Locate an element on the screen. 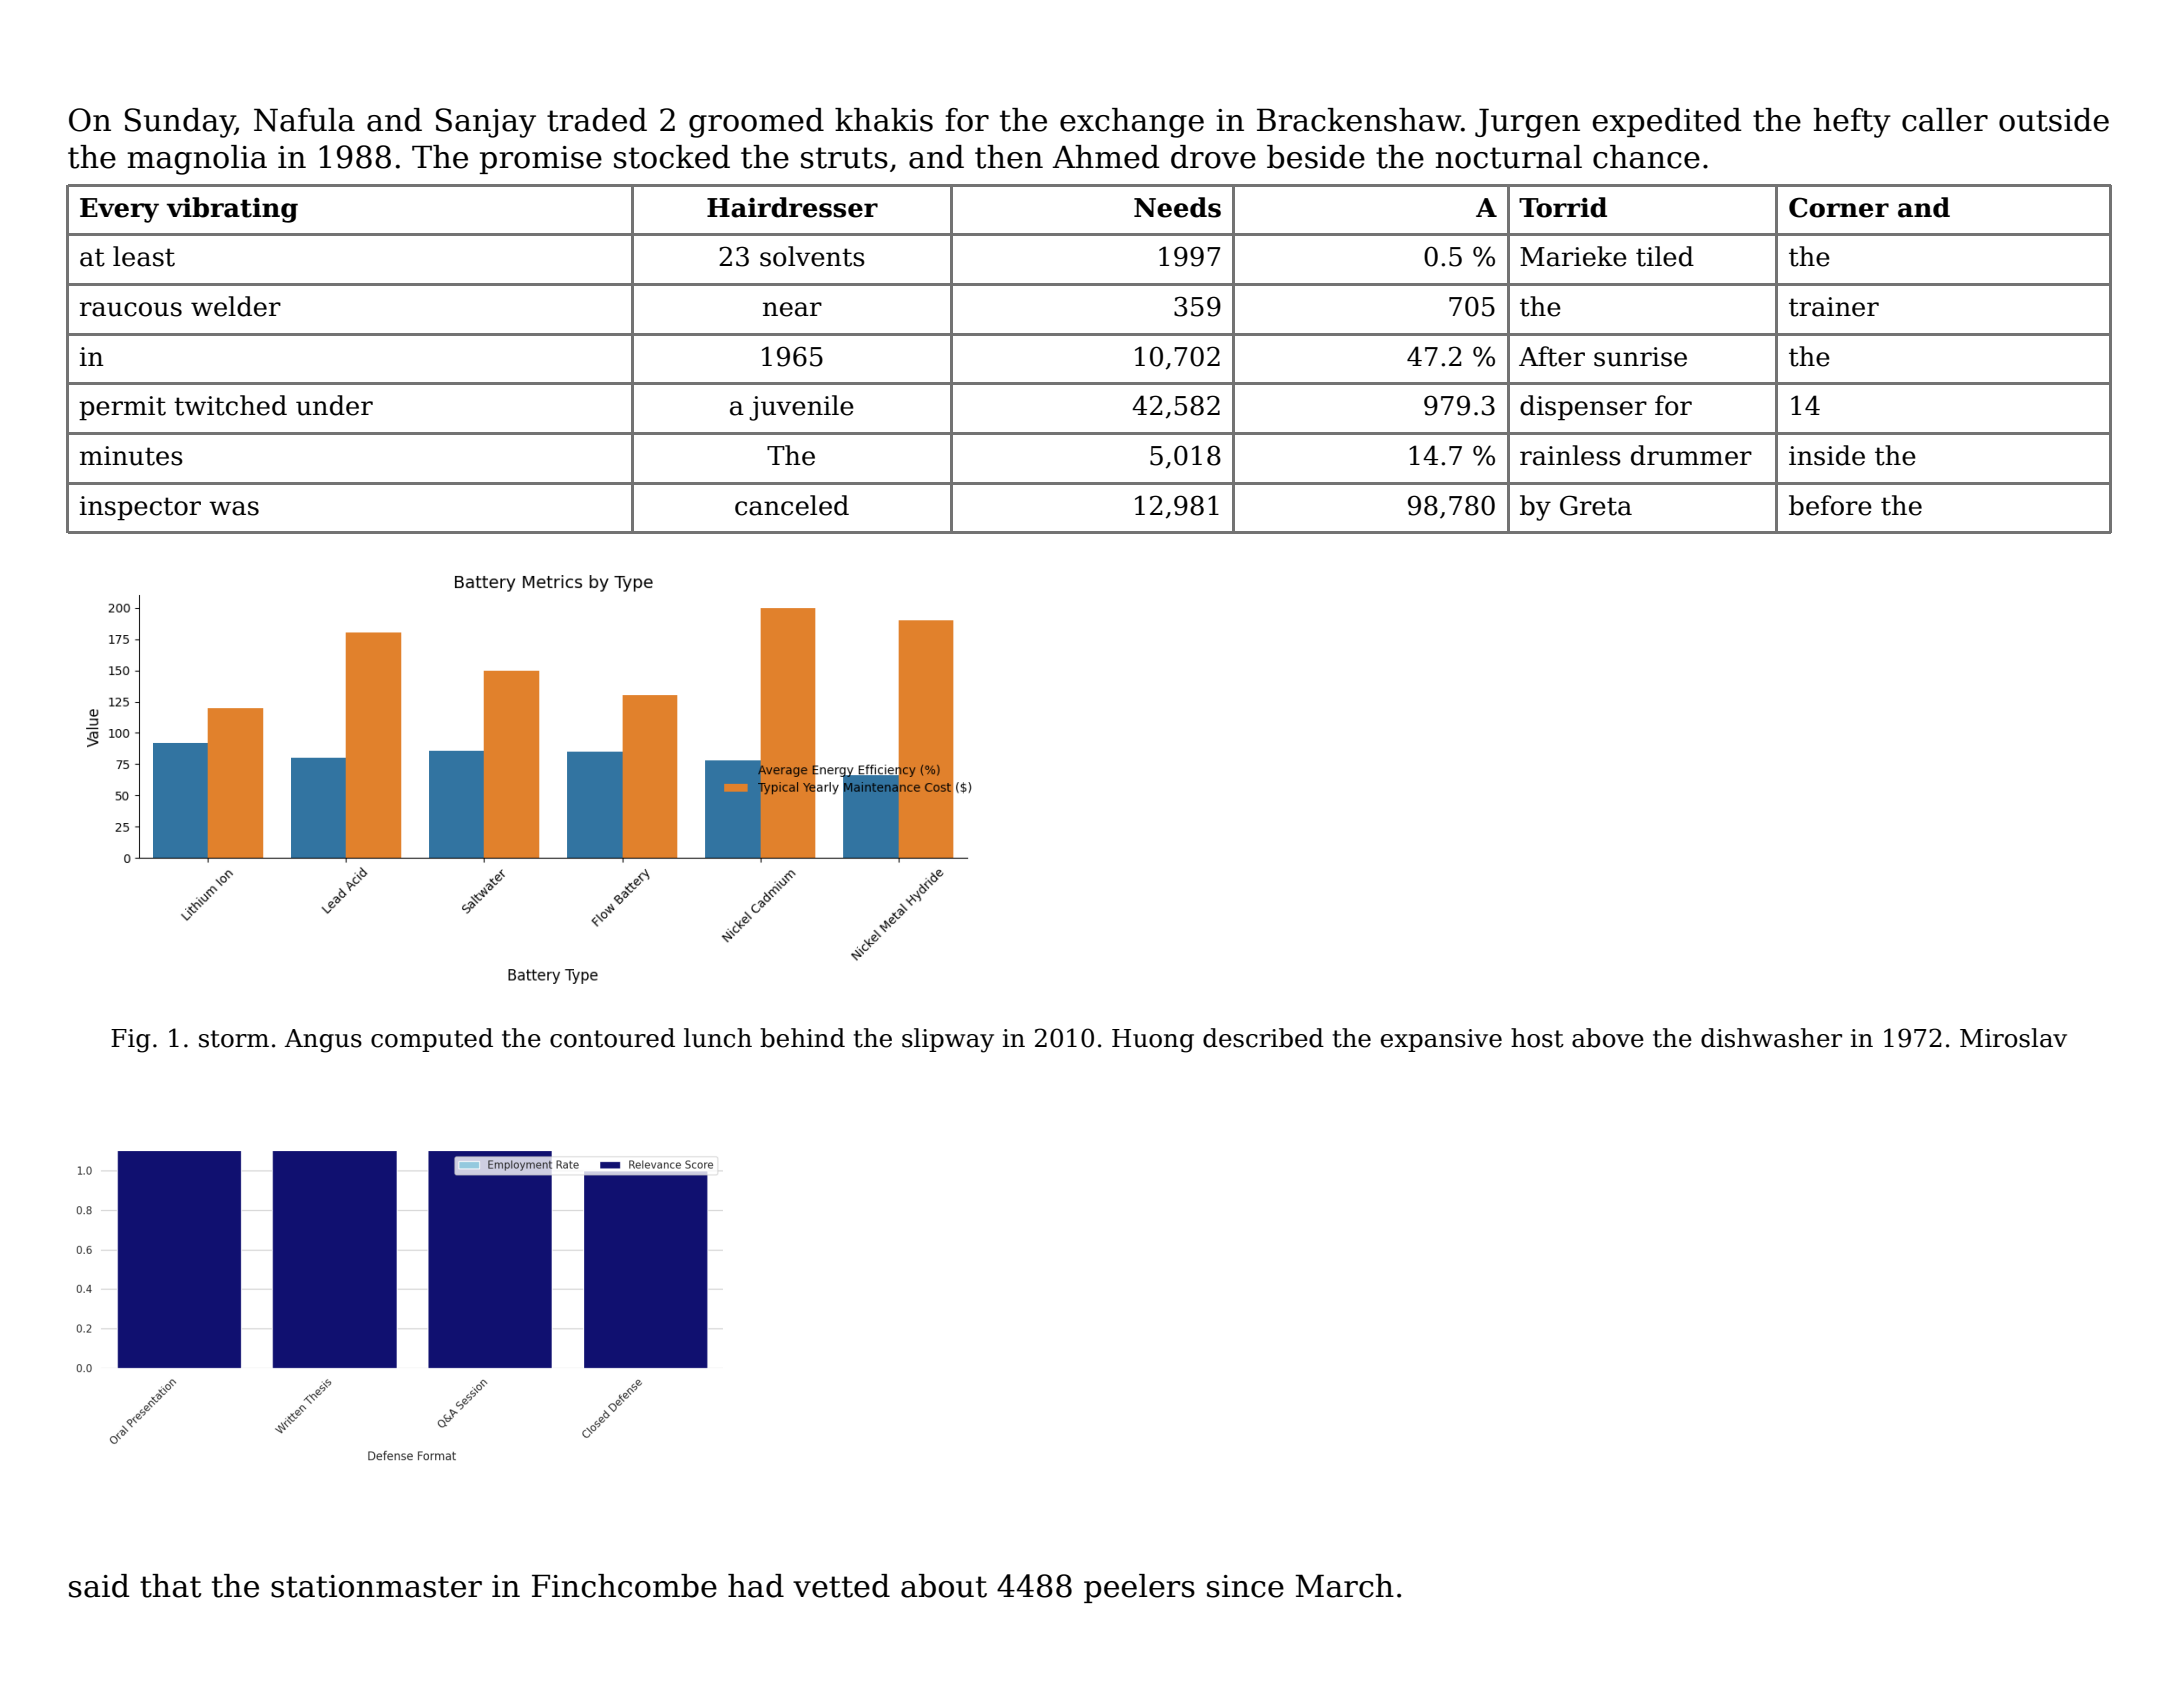 Image resolution: width=2178 pixels, height=1683 pixels. Finchcombe is located at coordinates (624, 1586).
